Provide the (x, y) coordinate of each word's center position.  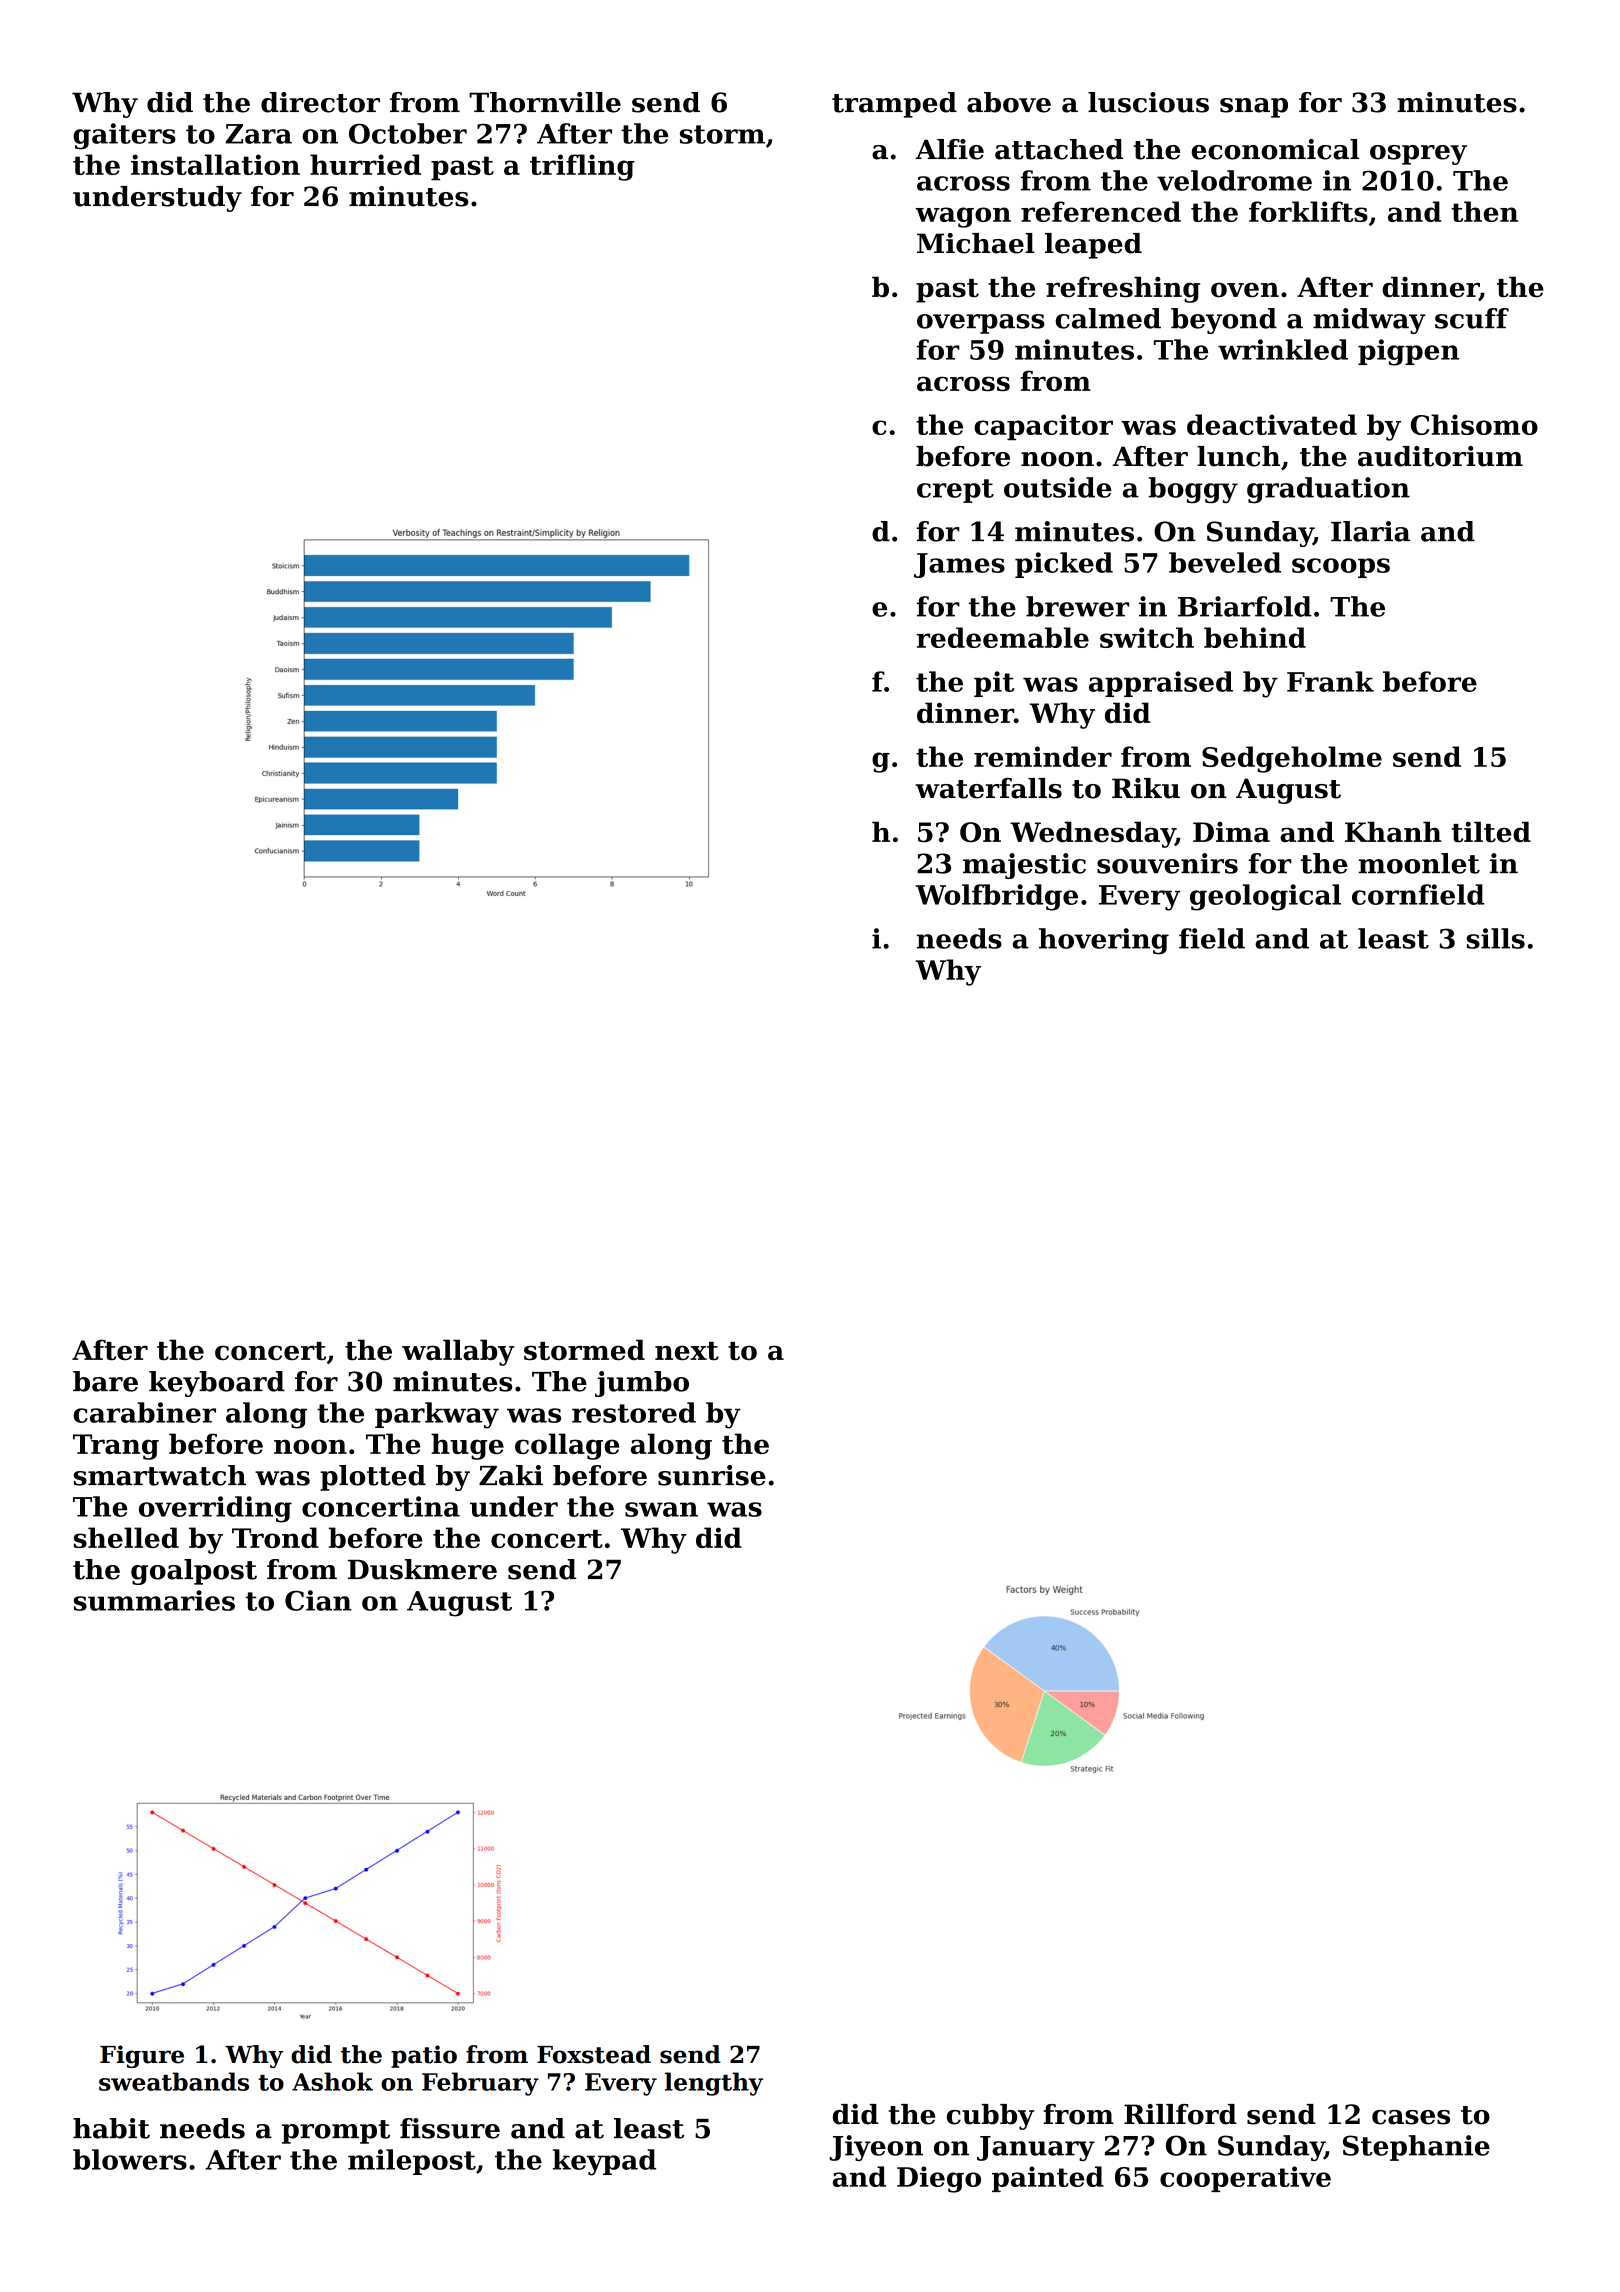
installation (215, 164)
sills (1496, 938)
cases (1411, 2117)
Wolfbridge (997, 897)
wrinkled (1283, 349)
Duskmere (422, 1569)
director (320, 102)
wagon (963, 217)
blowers (130, 2159)
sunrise (712, 1475)
